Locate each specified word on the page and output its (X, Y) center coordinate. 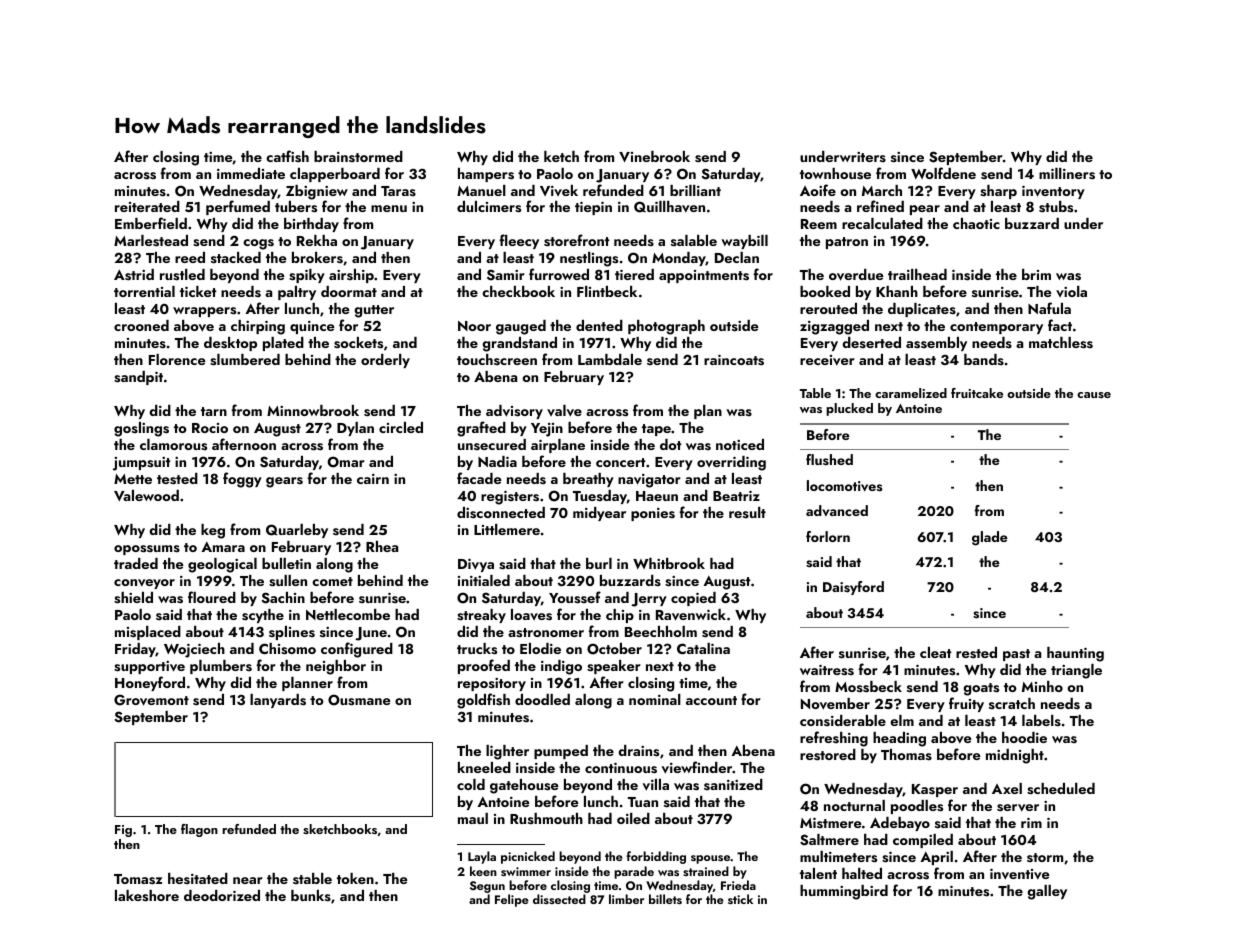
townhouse (835, 174)
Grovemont (151, 700)
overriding (731, 463)
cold (471, 784)
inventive (1020, 874)
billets (665, 899)
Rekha (317, 240)
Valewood (146, 495)
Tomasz (138, 879)
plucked (849, 409)
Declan (737, 257)
